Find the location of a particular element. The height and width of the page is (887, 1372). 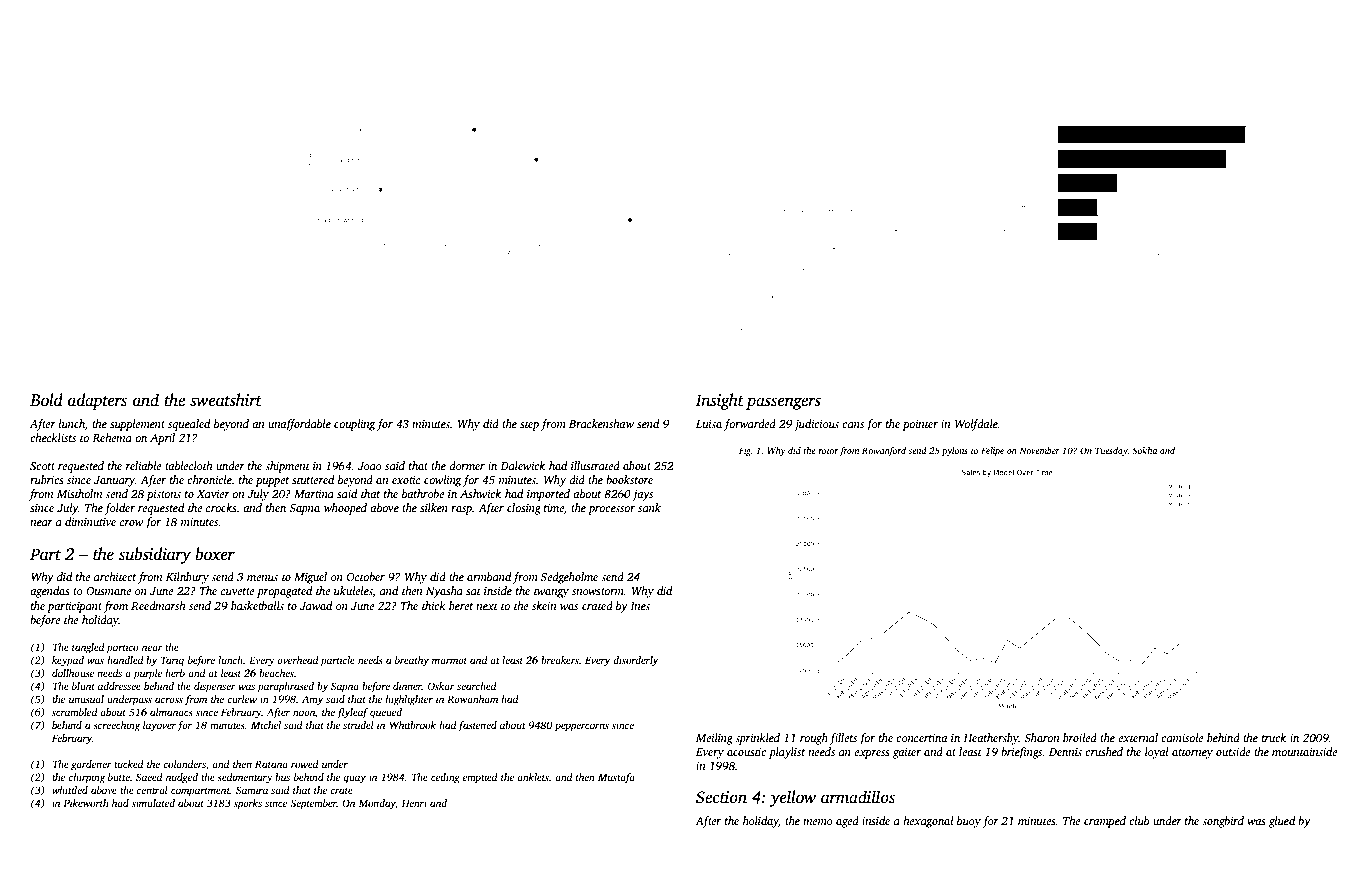

Felipe is located at coordinates (992, 451).
